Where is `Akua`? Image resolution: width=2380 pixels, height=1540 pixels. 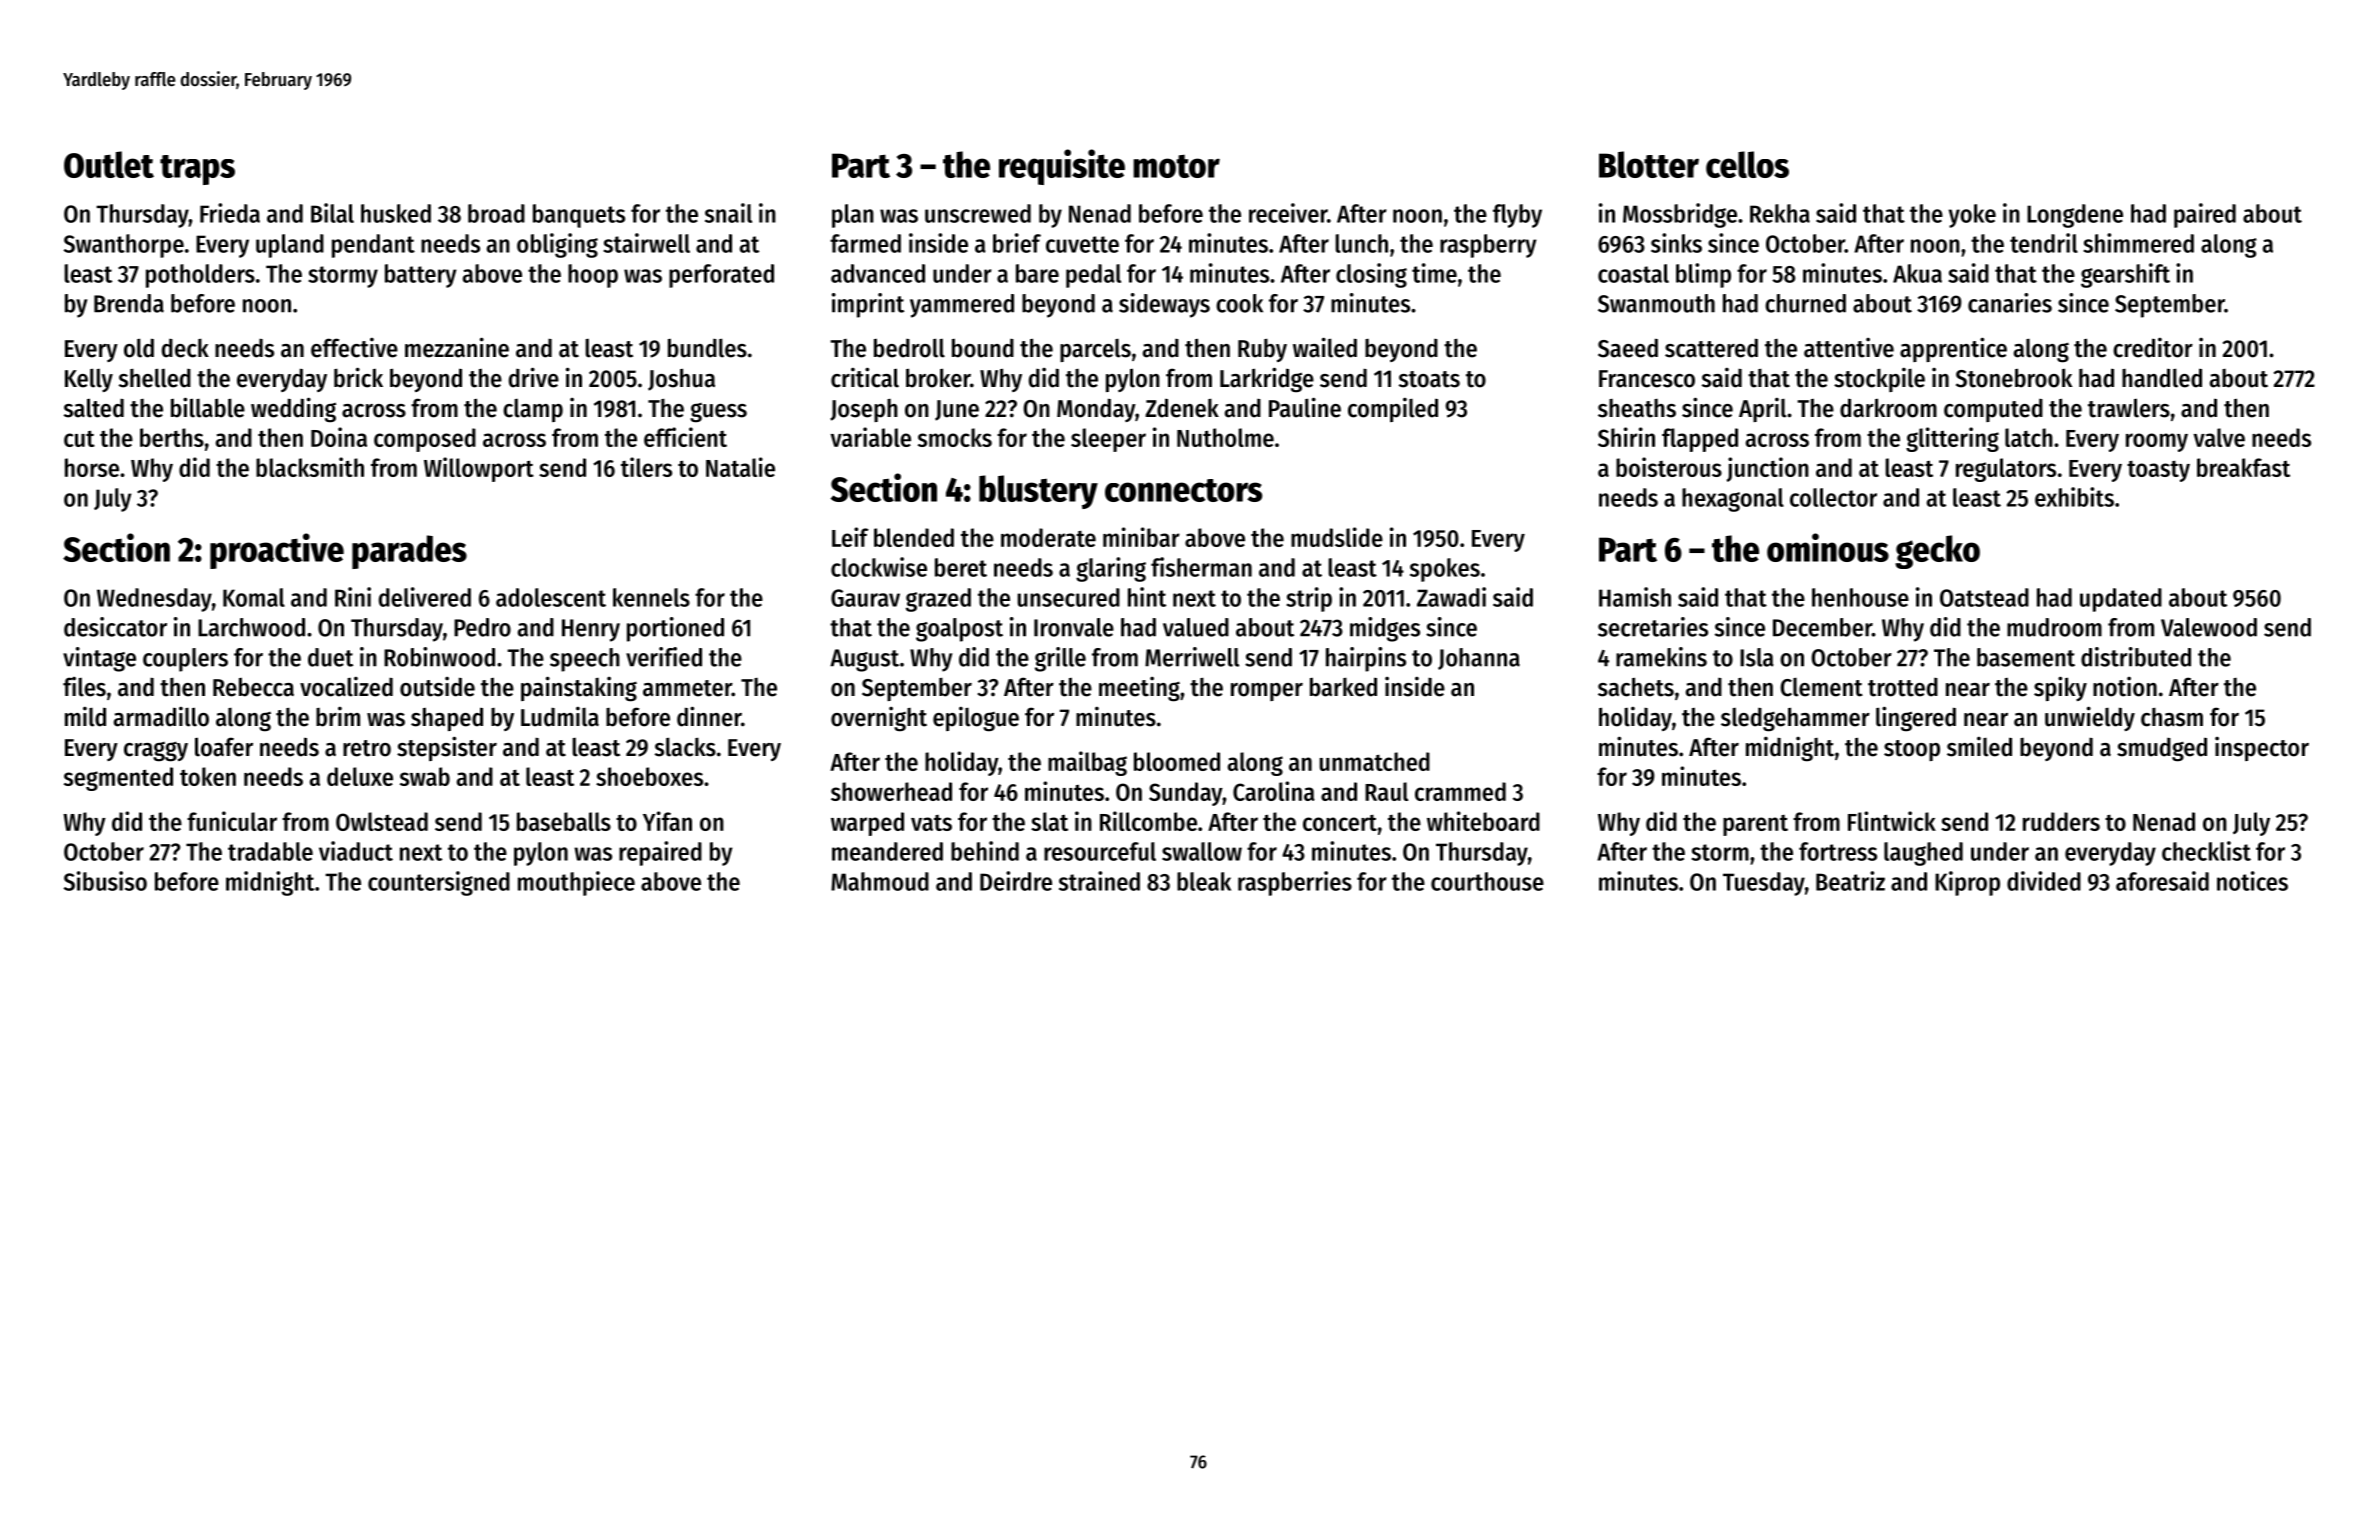
Akua is located at coordinates (1917, 273).
